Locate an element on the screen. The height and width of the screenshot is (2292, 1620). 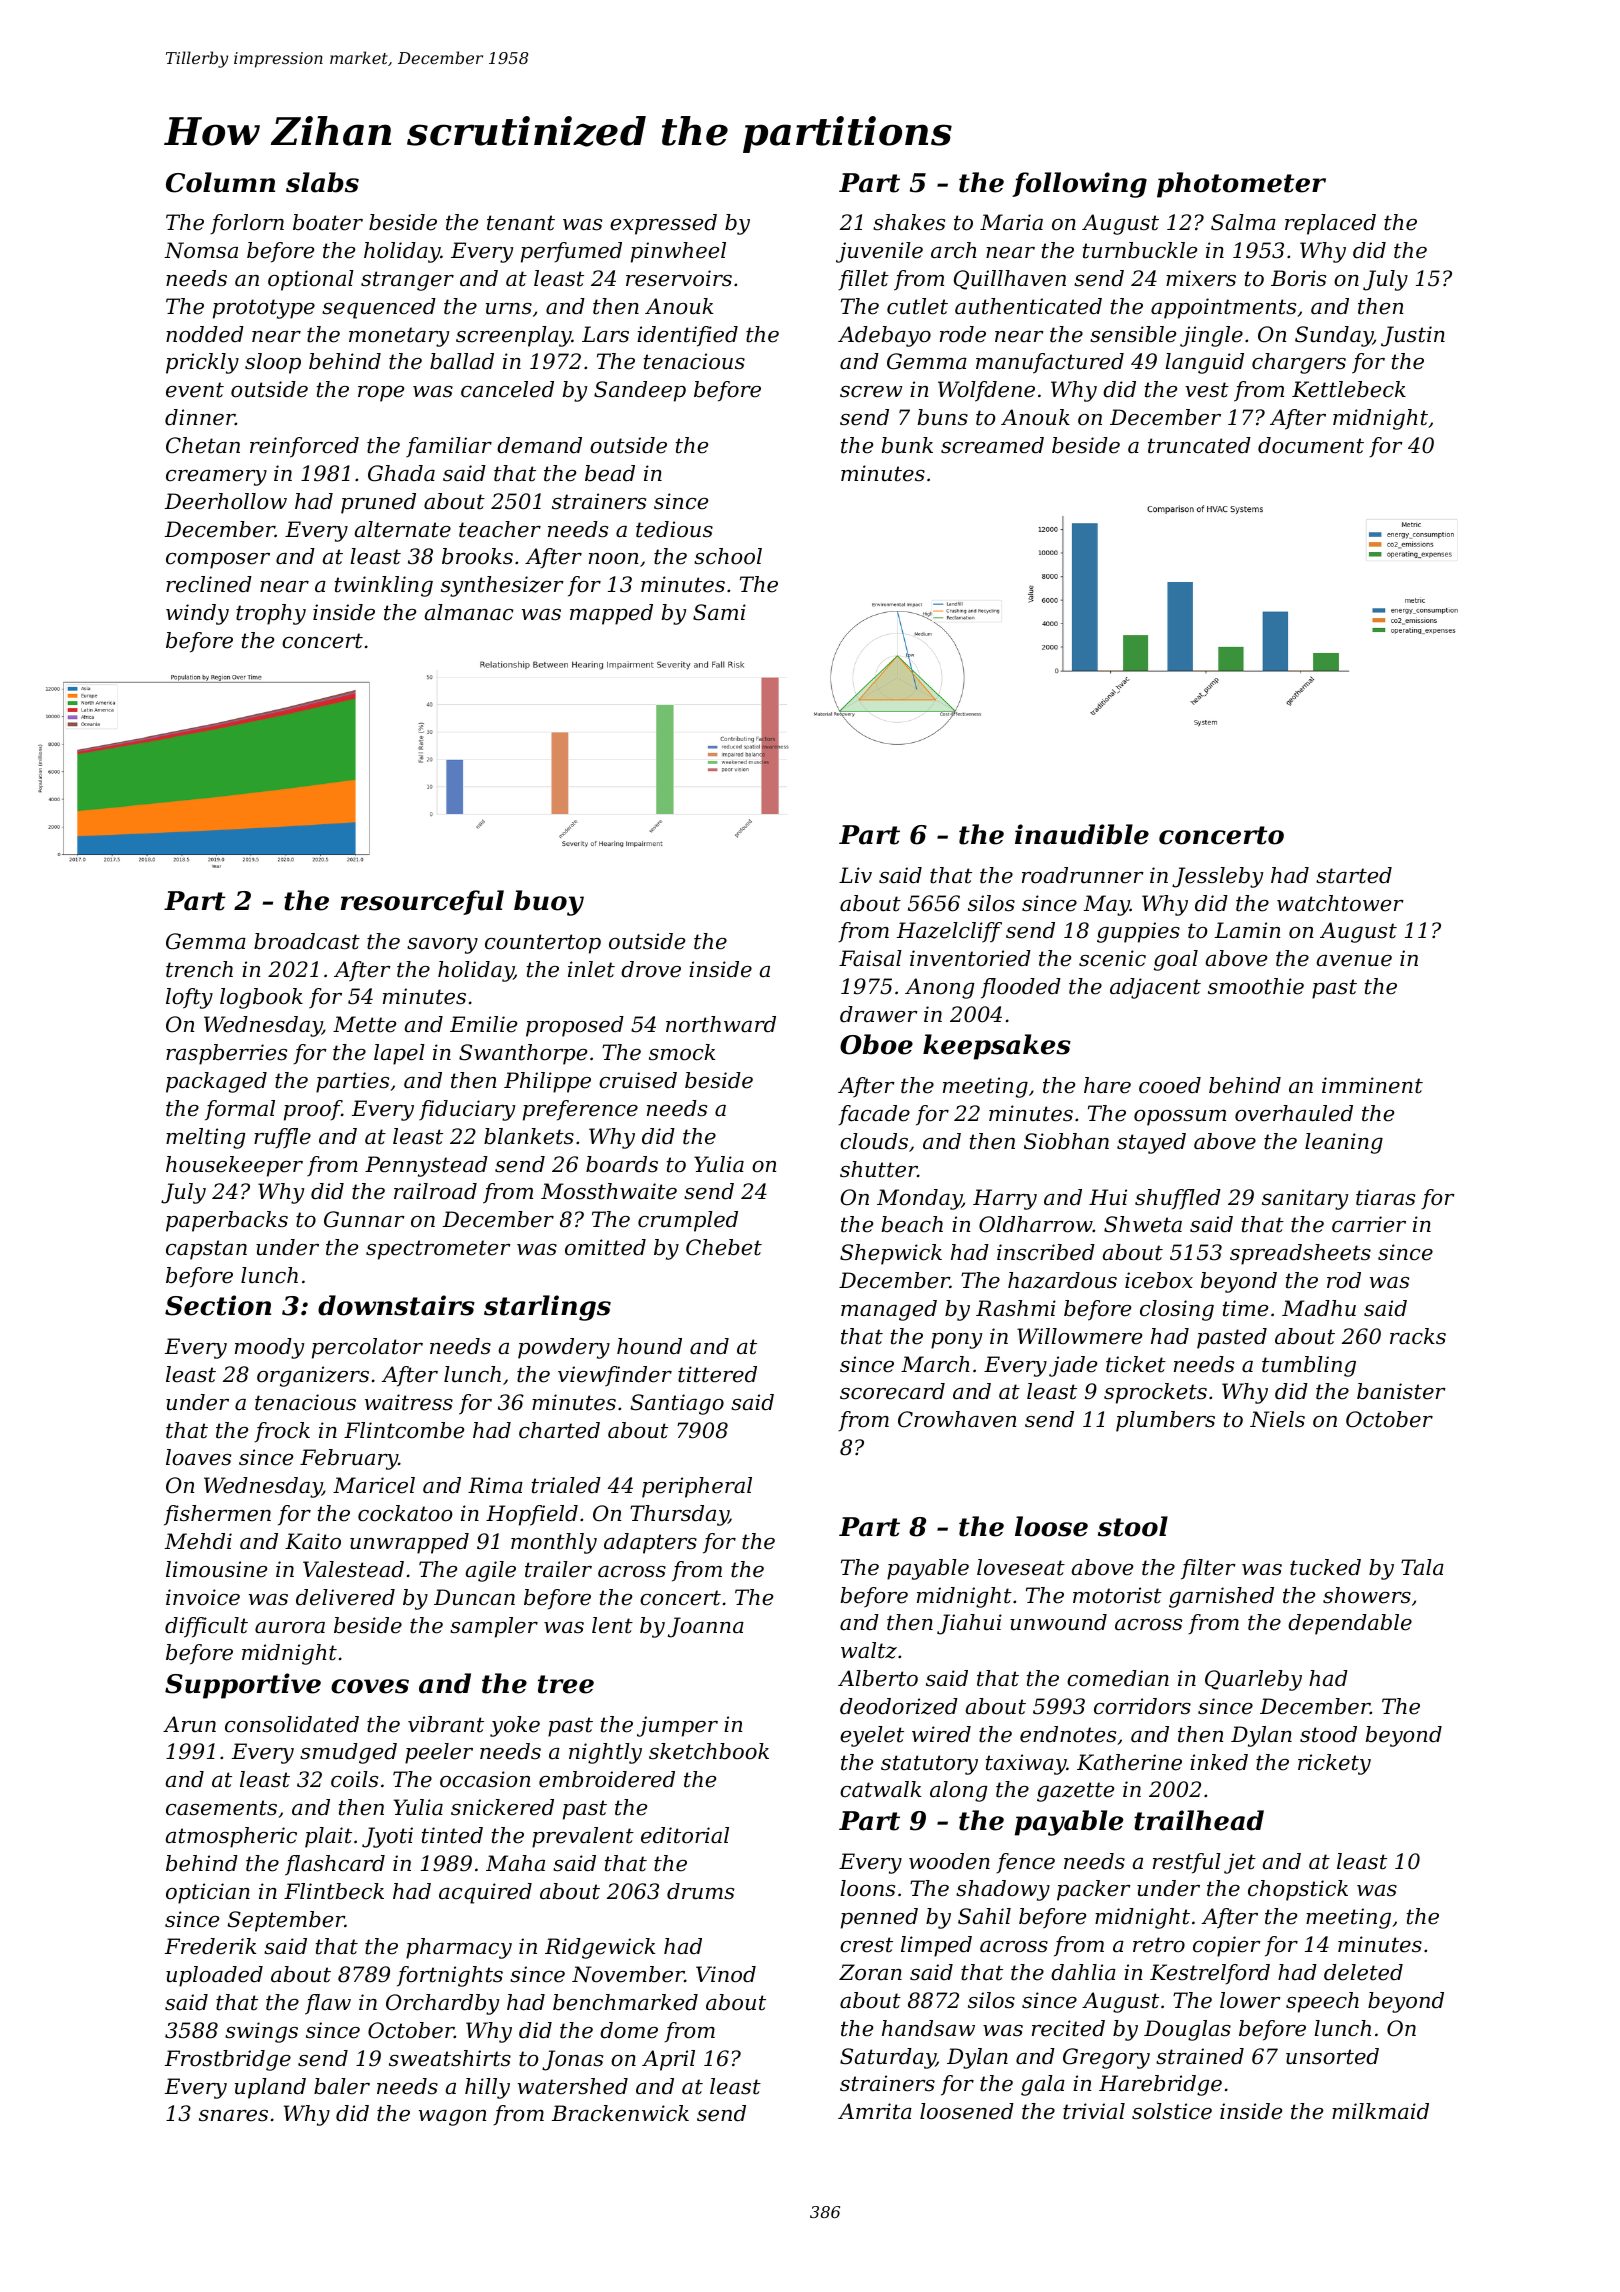
Section is located at coordinates (218, 1305).
